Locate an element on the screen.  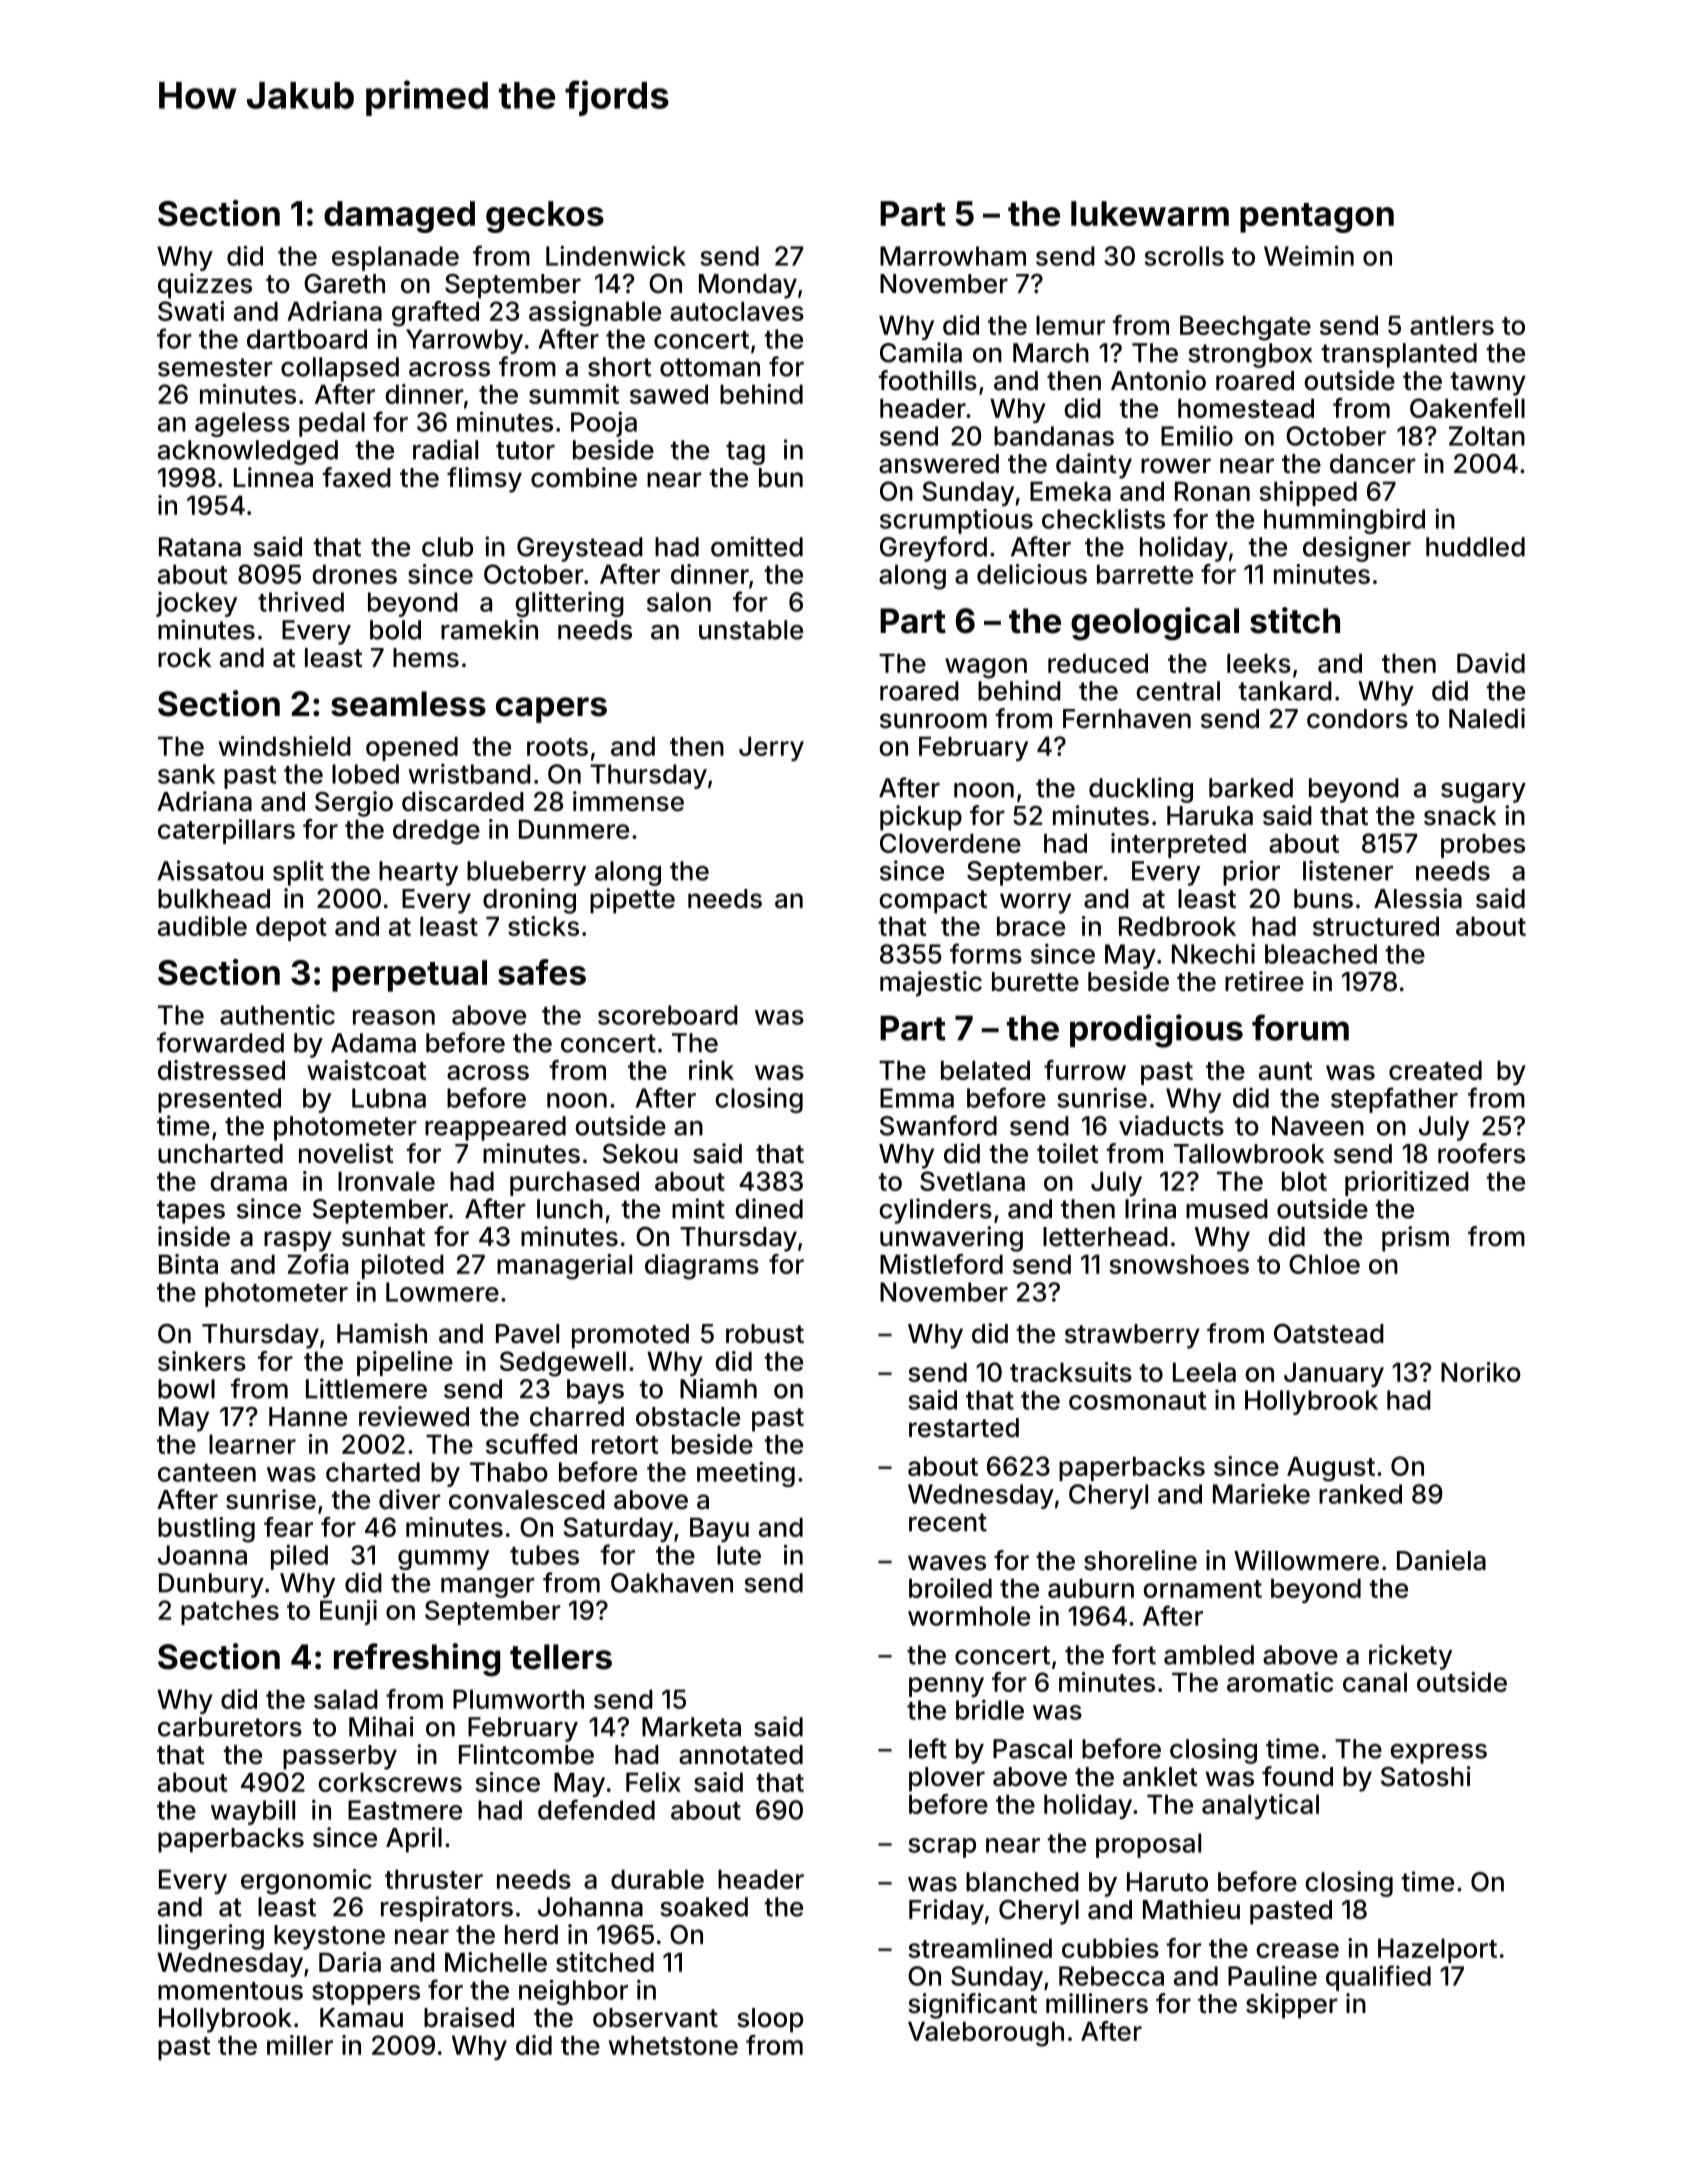
lukewarm is located at coordinates (1150, 213).
